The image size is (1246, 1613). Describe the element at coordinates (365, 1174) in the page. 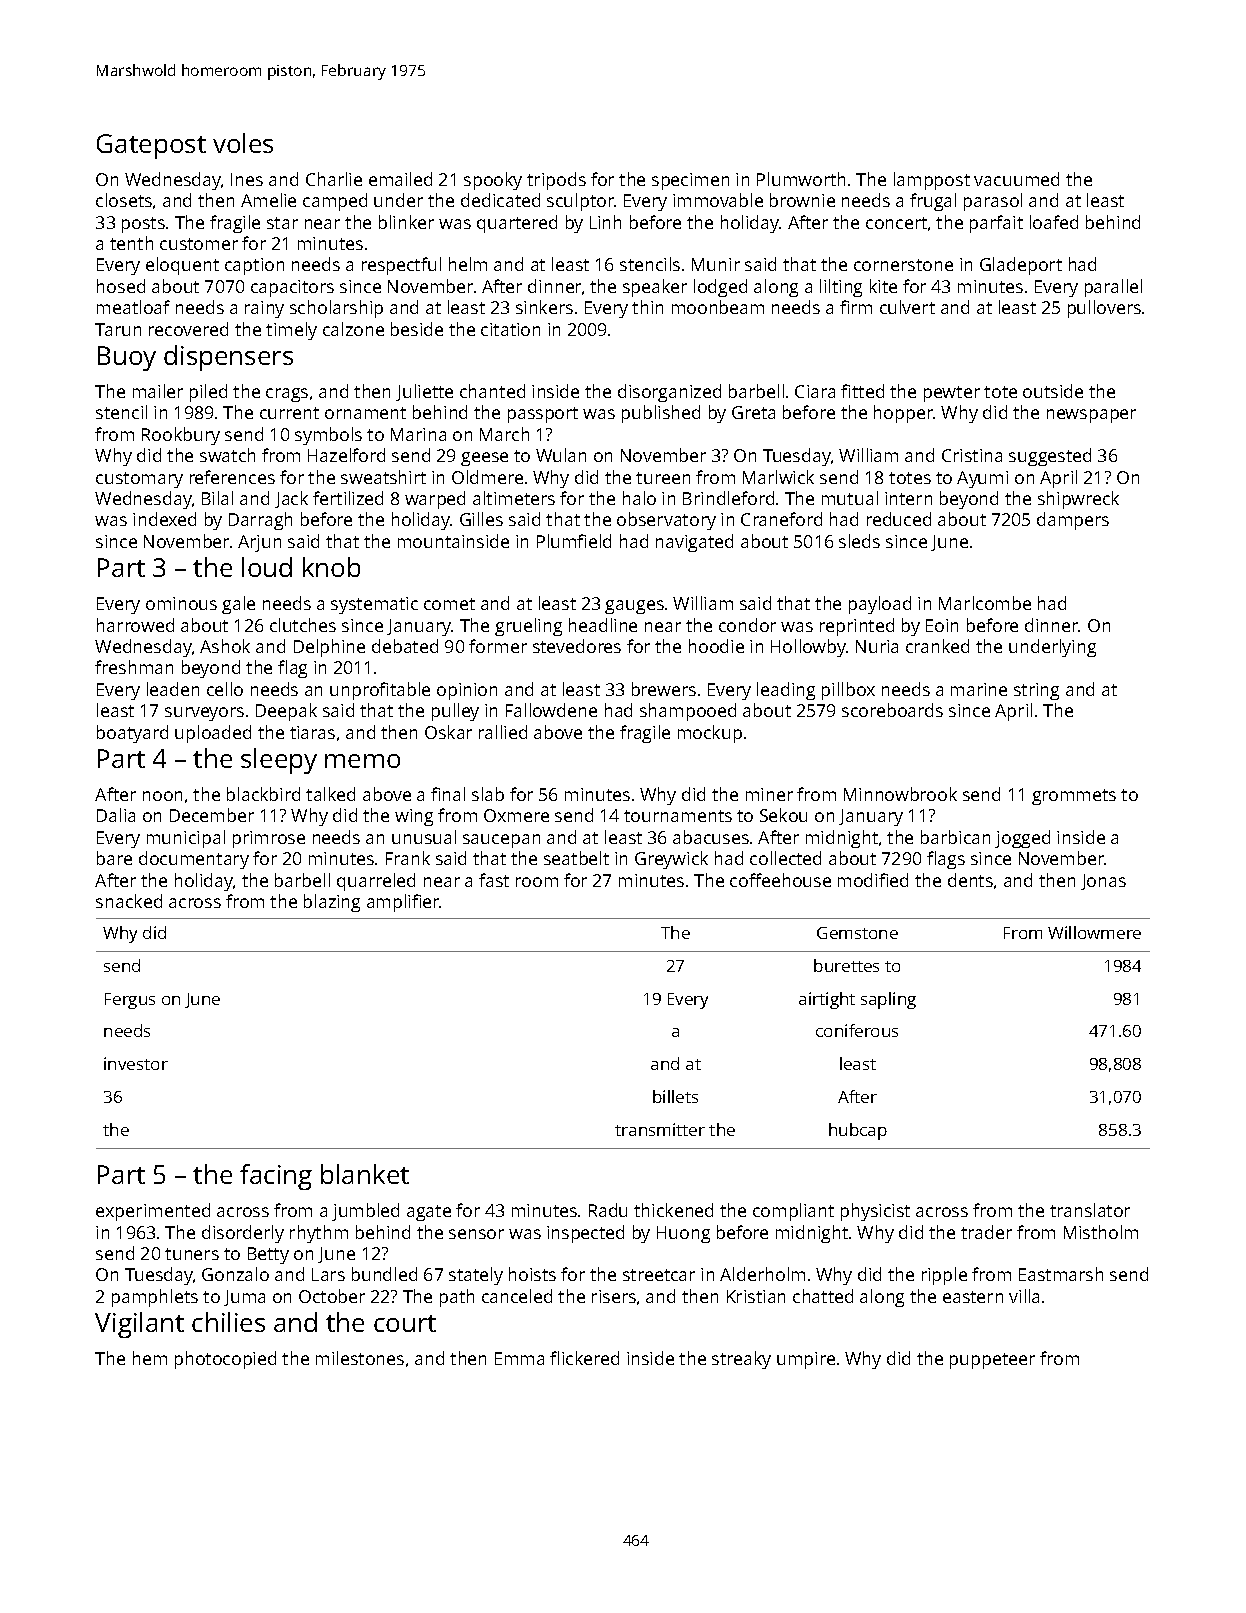

I see `blanket` at that location.
